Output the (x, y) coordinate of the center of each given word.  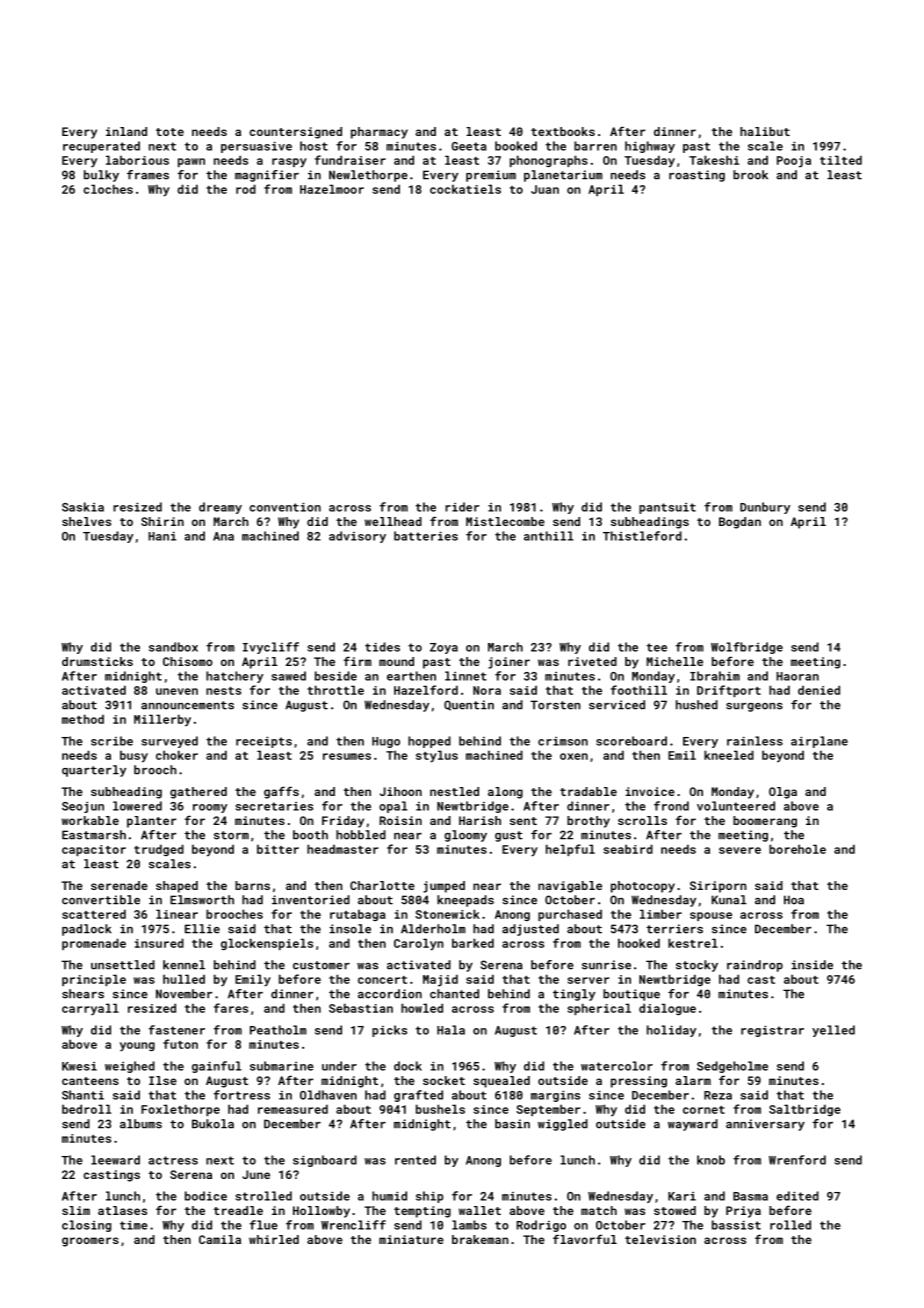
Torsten (555, 705)
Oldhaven (328, 1095)
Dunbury (765, 508)
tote (170, 132)
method (83, 719)
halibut (765, 131)
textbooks (563, 131)
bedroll (86, 1109)
